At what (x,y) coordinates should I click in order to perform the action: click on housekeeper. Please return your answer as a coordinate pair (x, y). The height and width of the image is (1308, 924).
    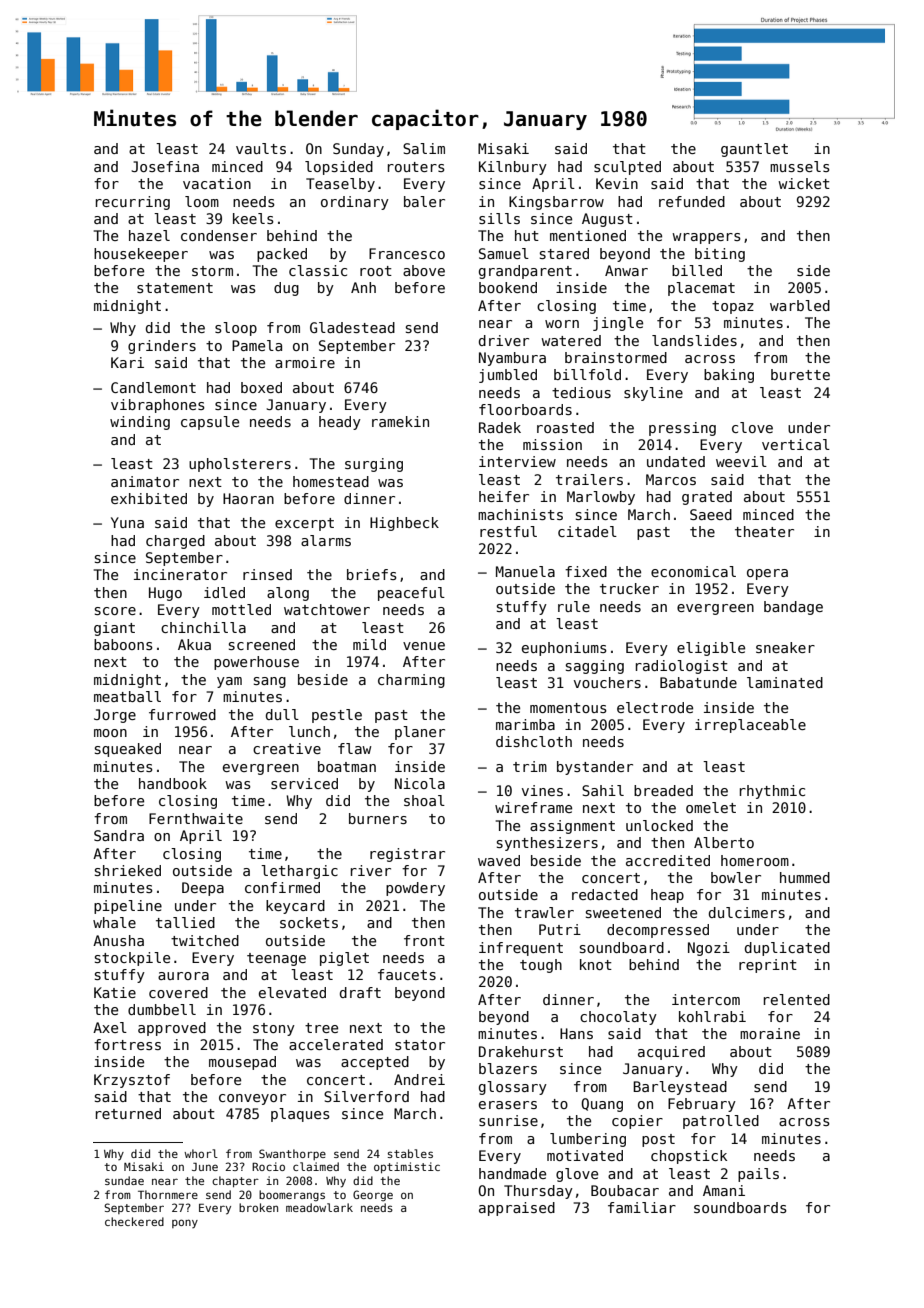
    Looking at the image, I should click on (141, 255).
